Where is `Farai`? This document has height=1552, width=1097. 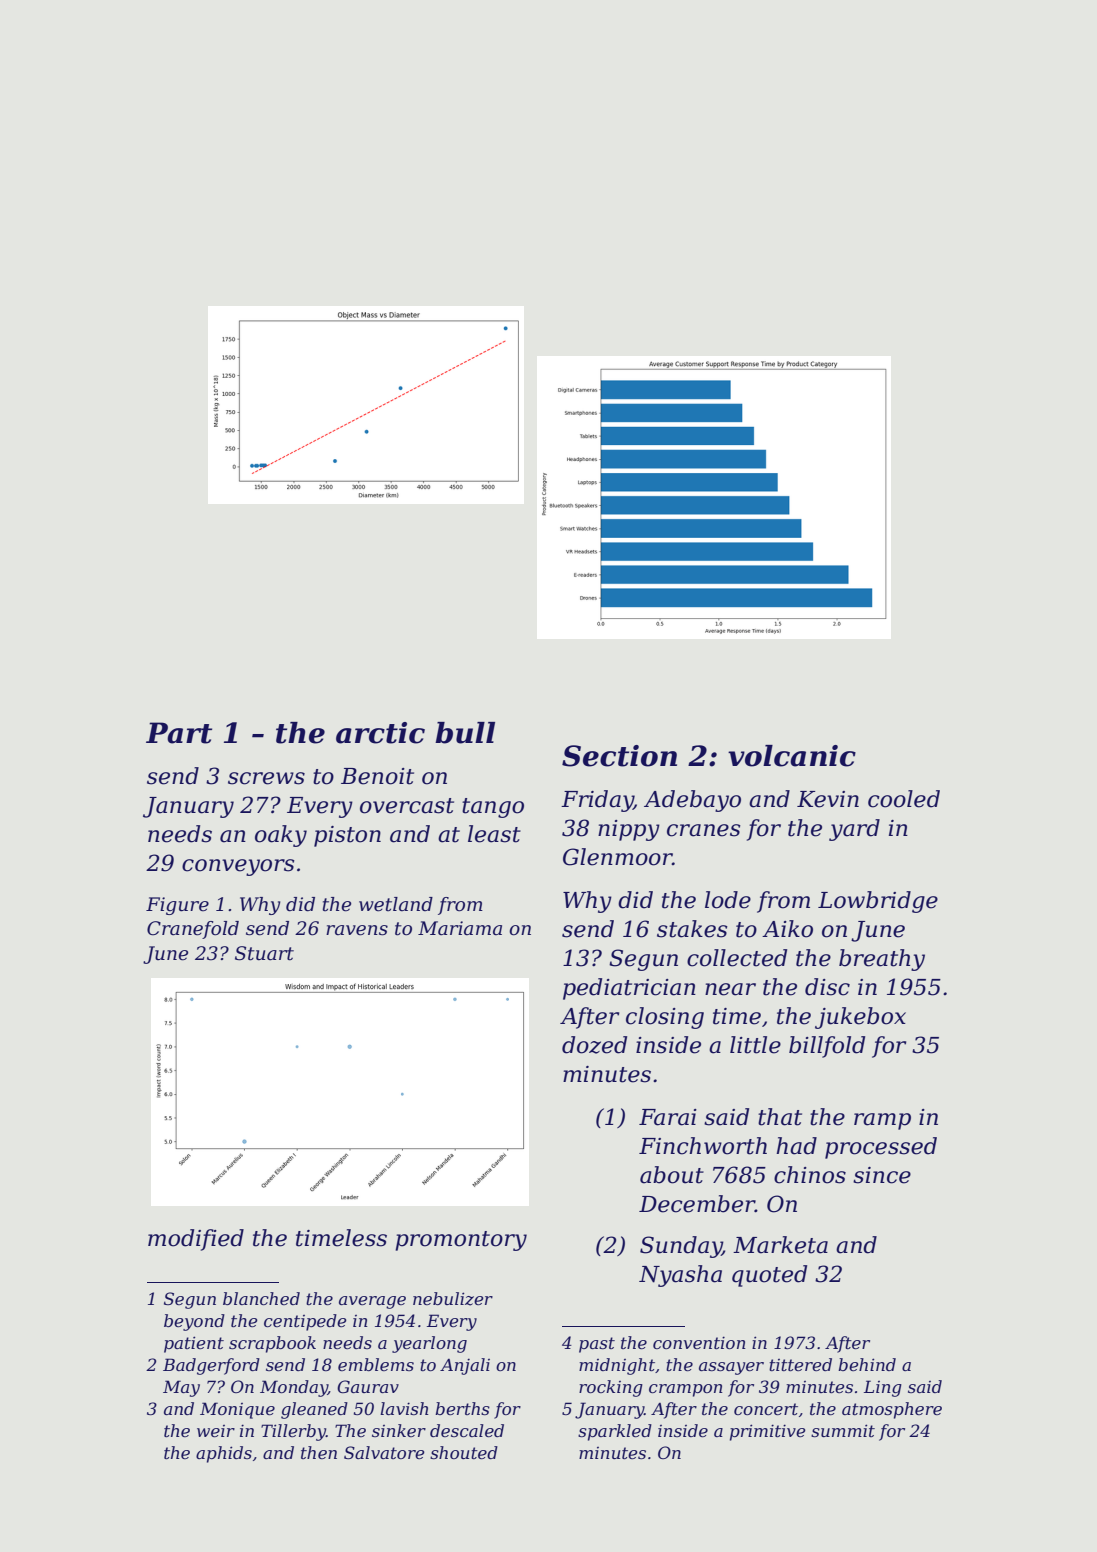
Farai is located at coordinates (668, 1117).
